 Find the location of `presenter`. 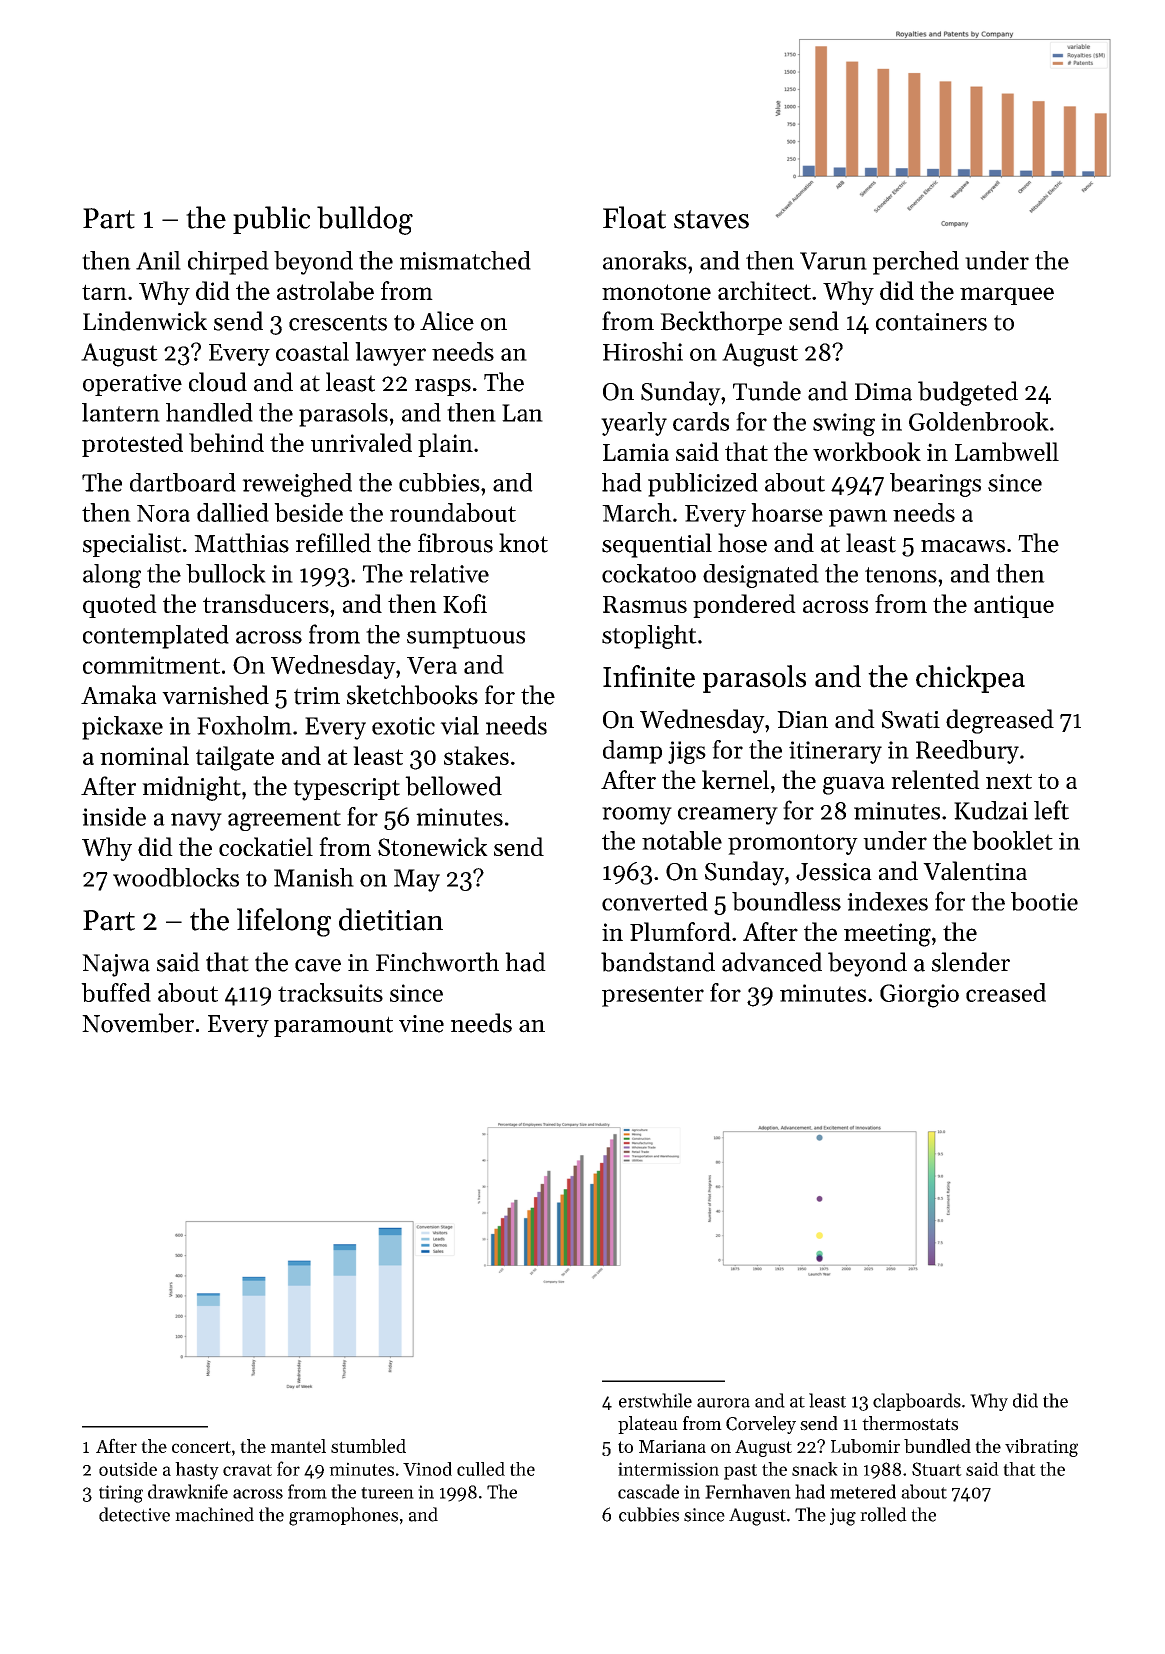

presenter is located at coordinates (653, 996).
